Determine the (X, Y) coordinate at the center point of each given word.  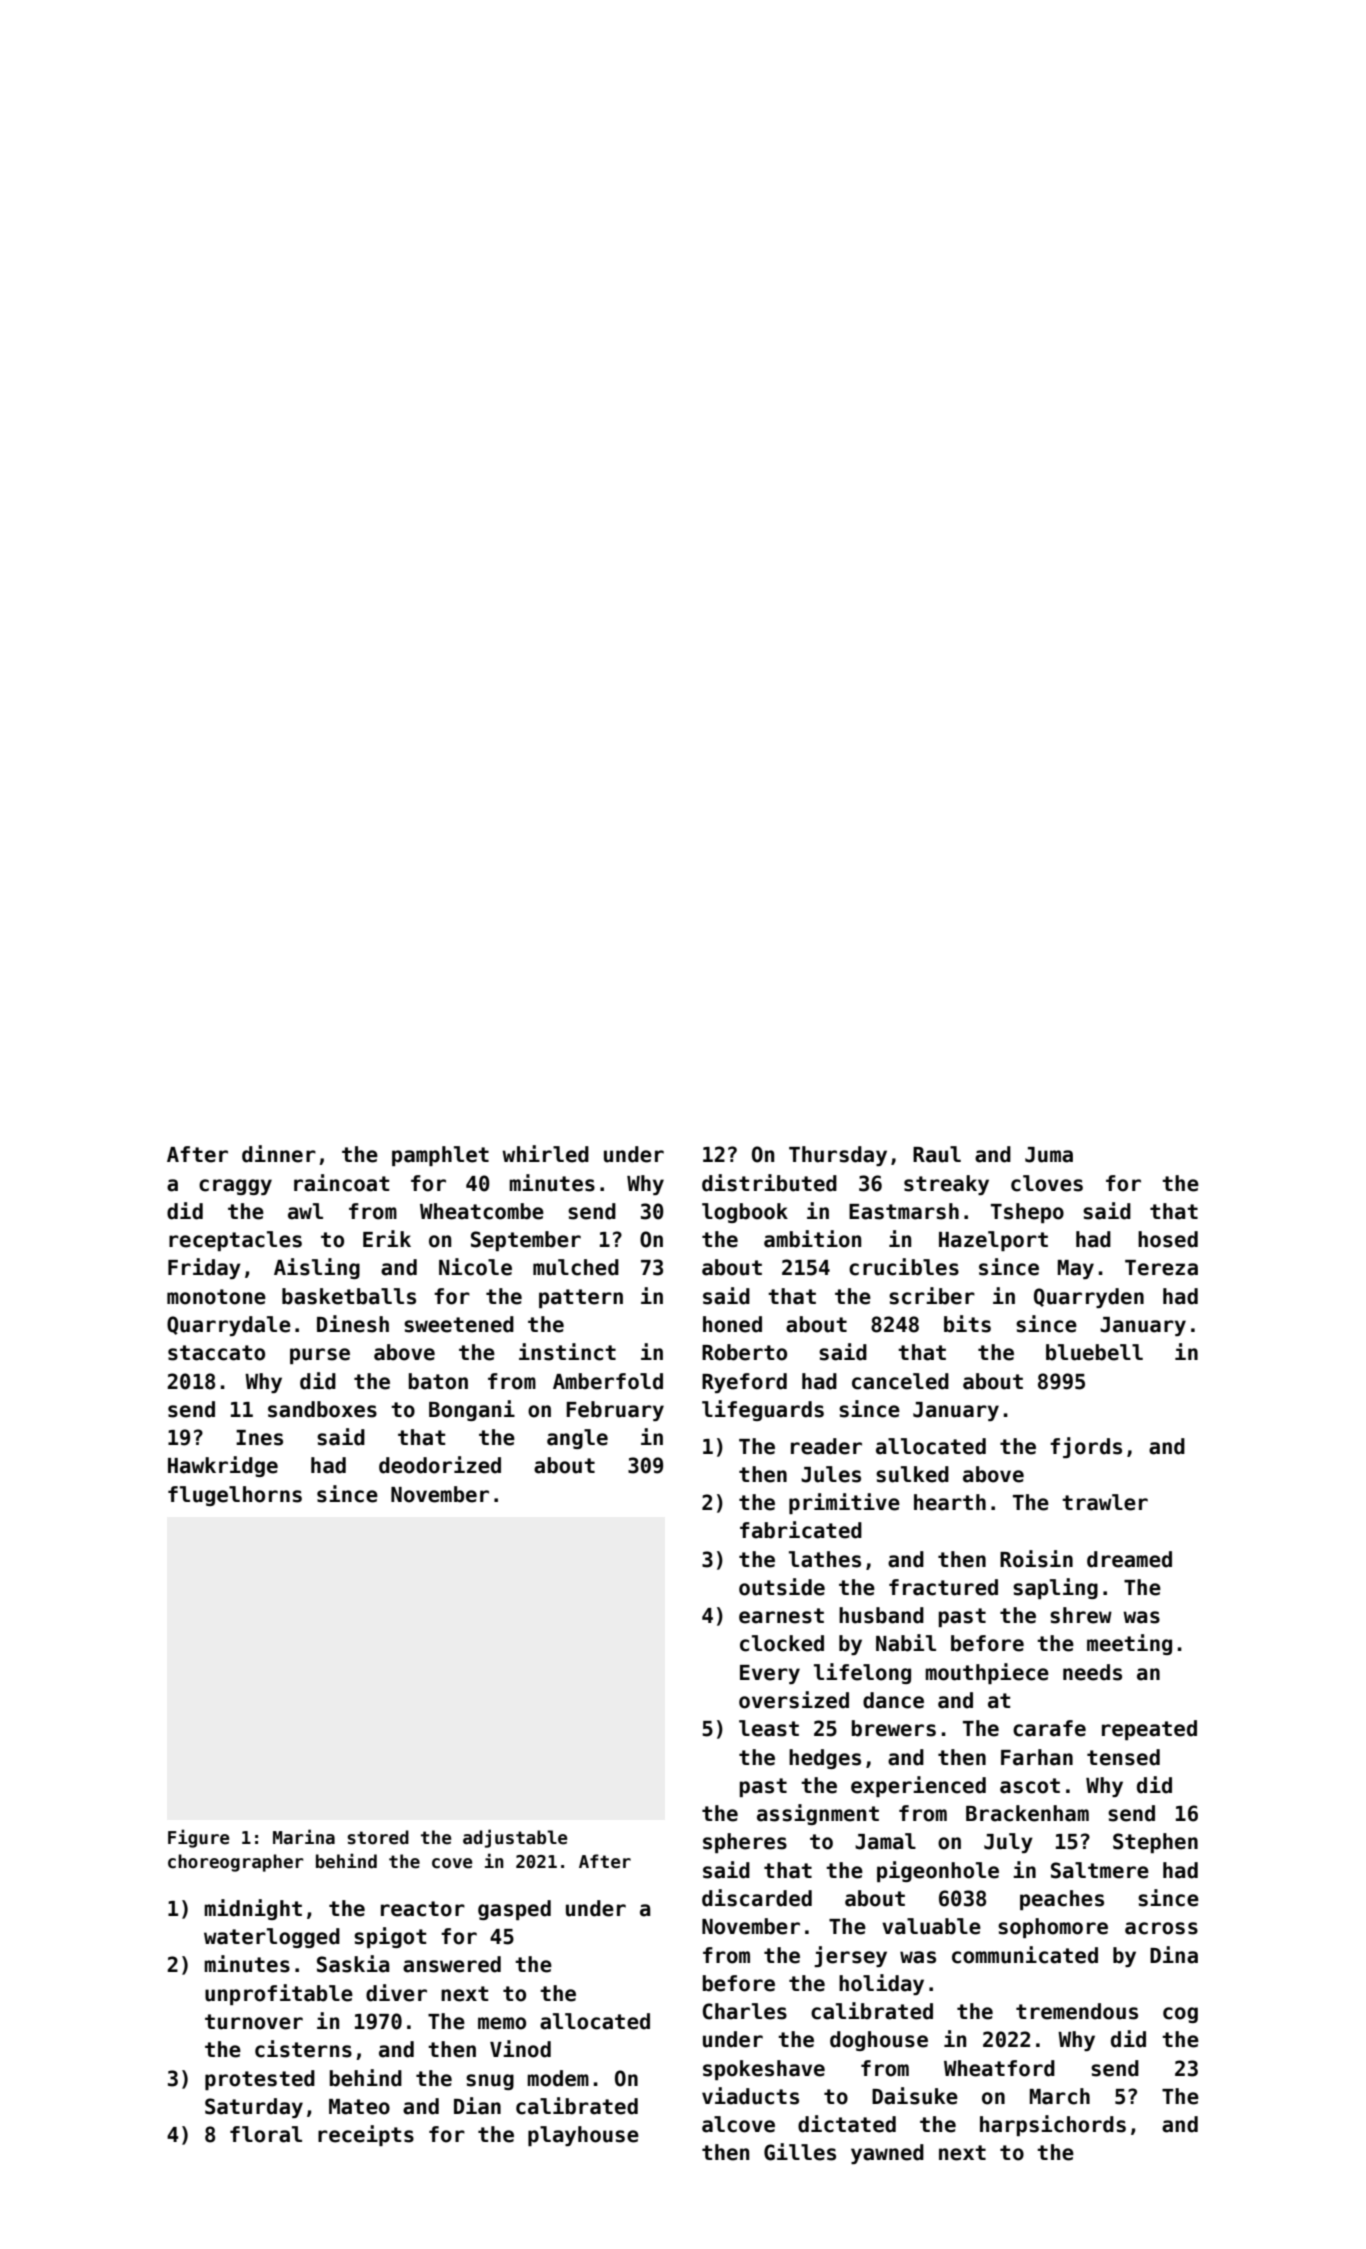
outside (782, 1587)
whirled (545, 1154)
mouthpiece (987, 1673)
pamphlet (440, 1156)
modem (558, 2078)
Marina (304, 1837)
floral (266, 2134)
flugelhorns (235, 1496)
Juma (1049, 1155)
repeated (1149, 1730)
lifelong (862, 1673)
